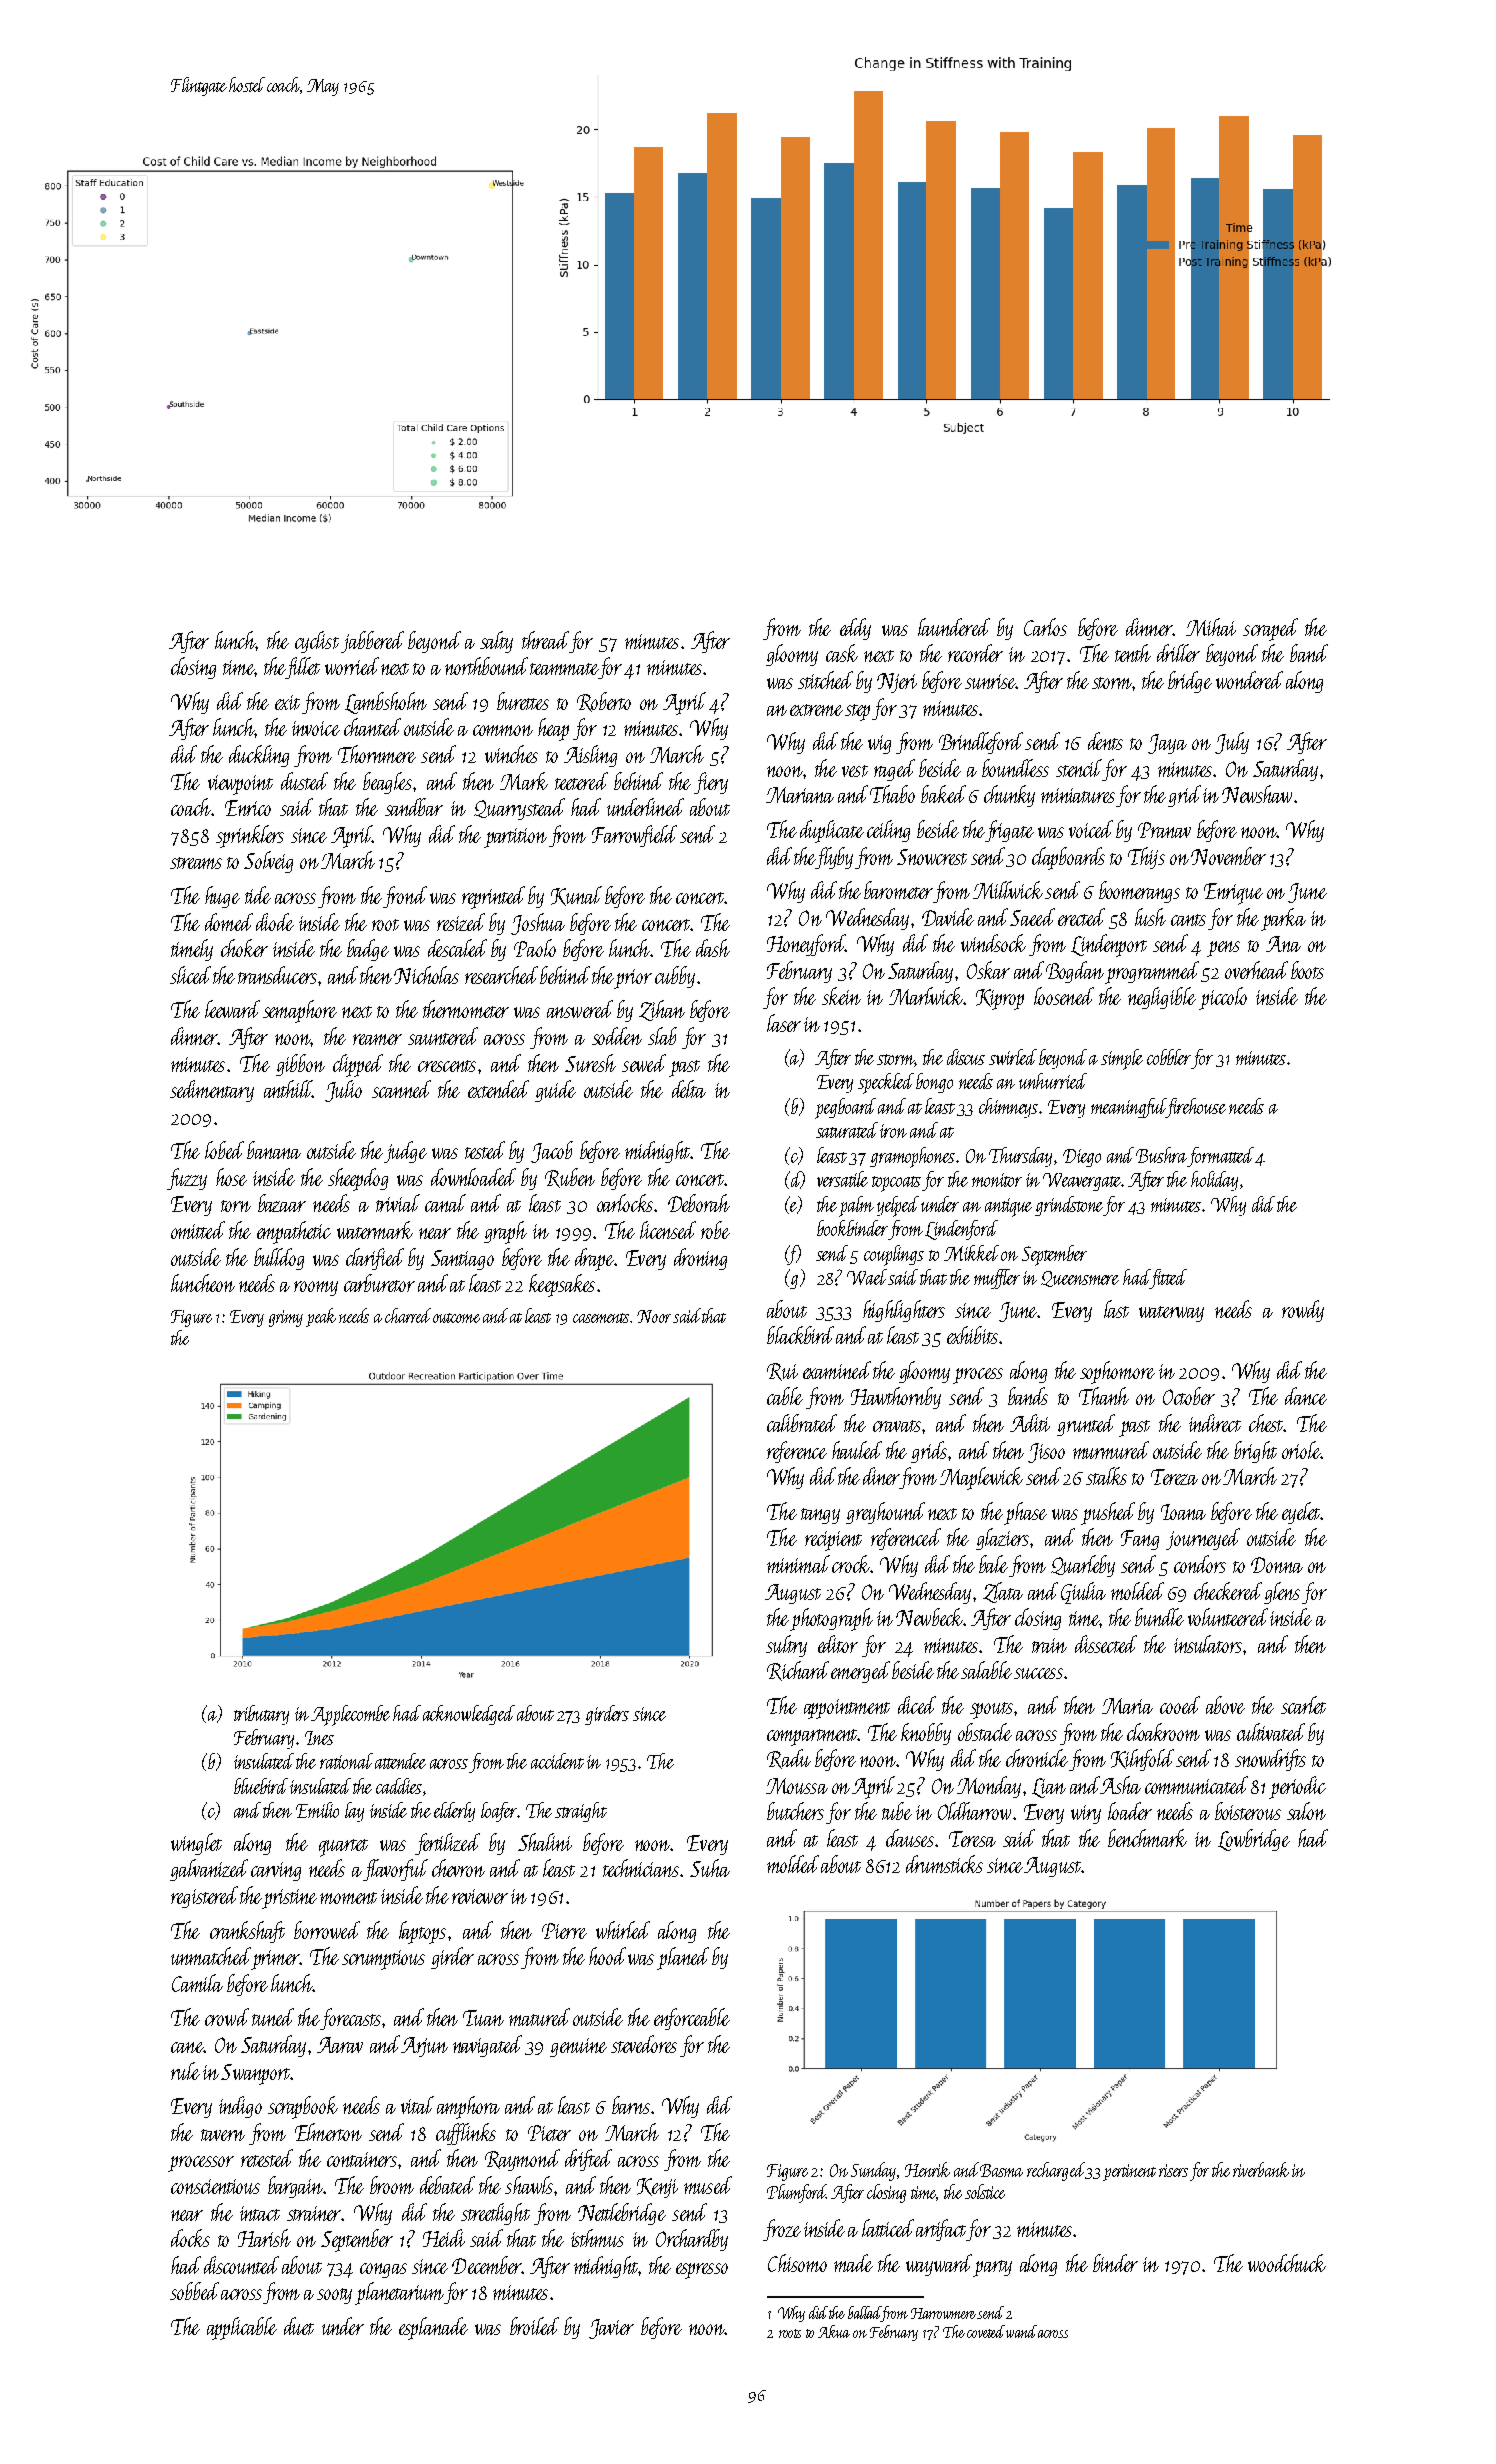 Image resolution: width=1496 pixels, height=2464 pixels. I want to click on peak, so click(321, 1317).
